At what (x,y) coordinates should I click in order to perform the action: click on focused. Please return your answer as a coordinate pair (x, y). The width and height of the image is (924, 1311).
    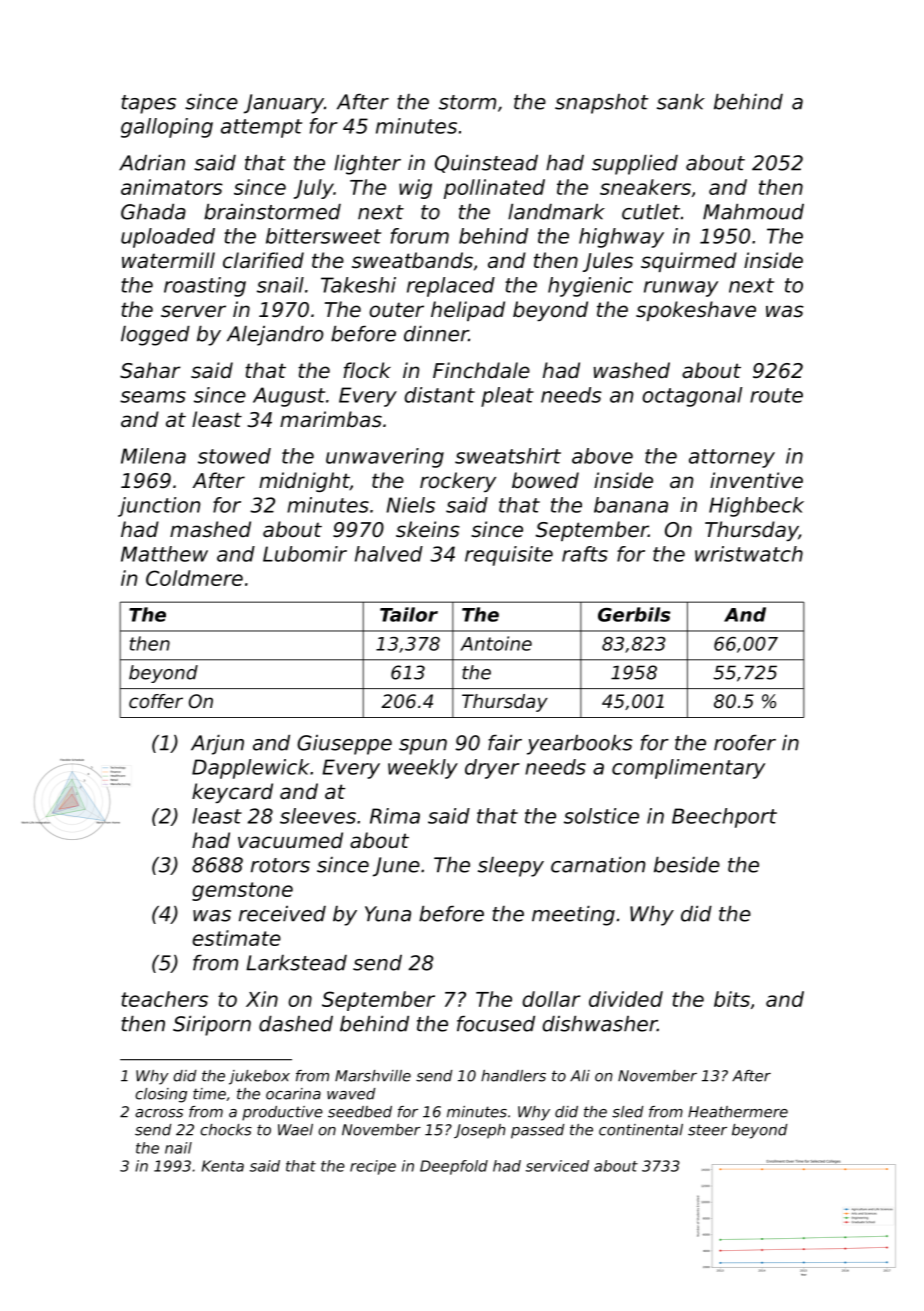
    Looking at the image, I should click on (496, 1024).
